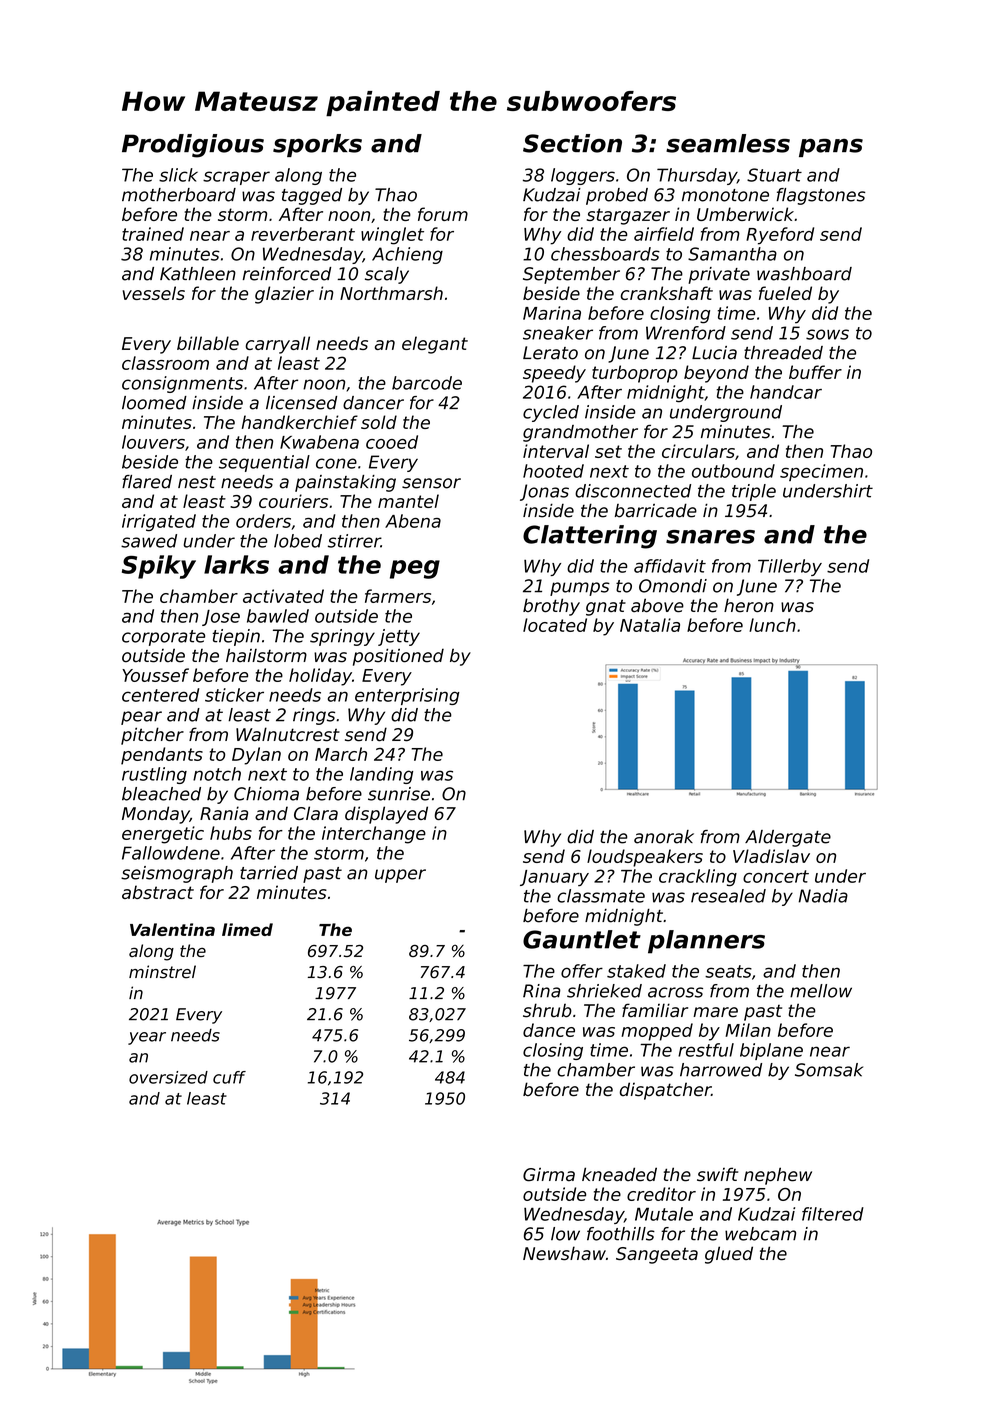 The height and width of the screenshot is (1415, 996). I want to click on lunch, so click(772, 625).
